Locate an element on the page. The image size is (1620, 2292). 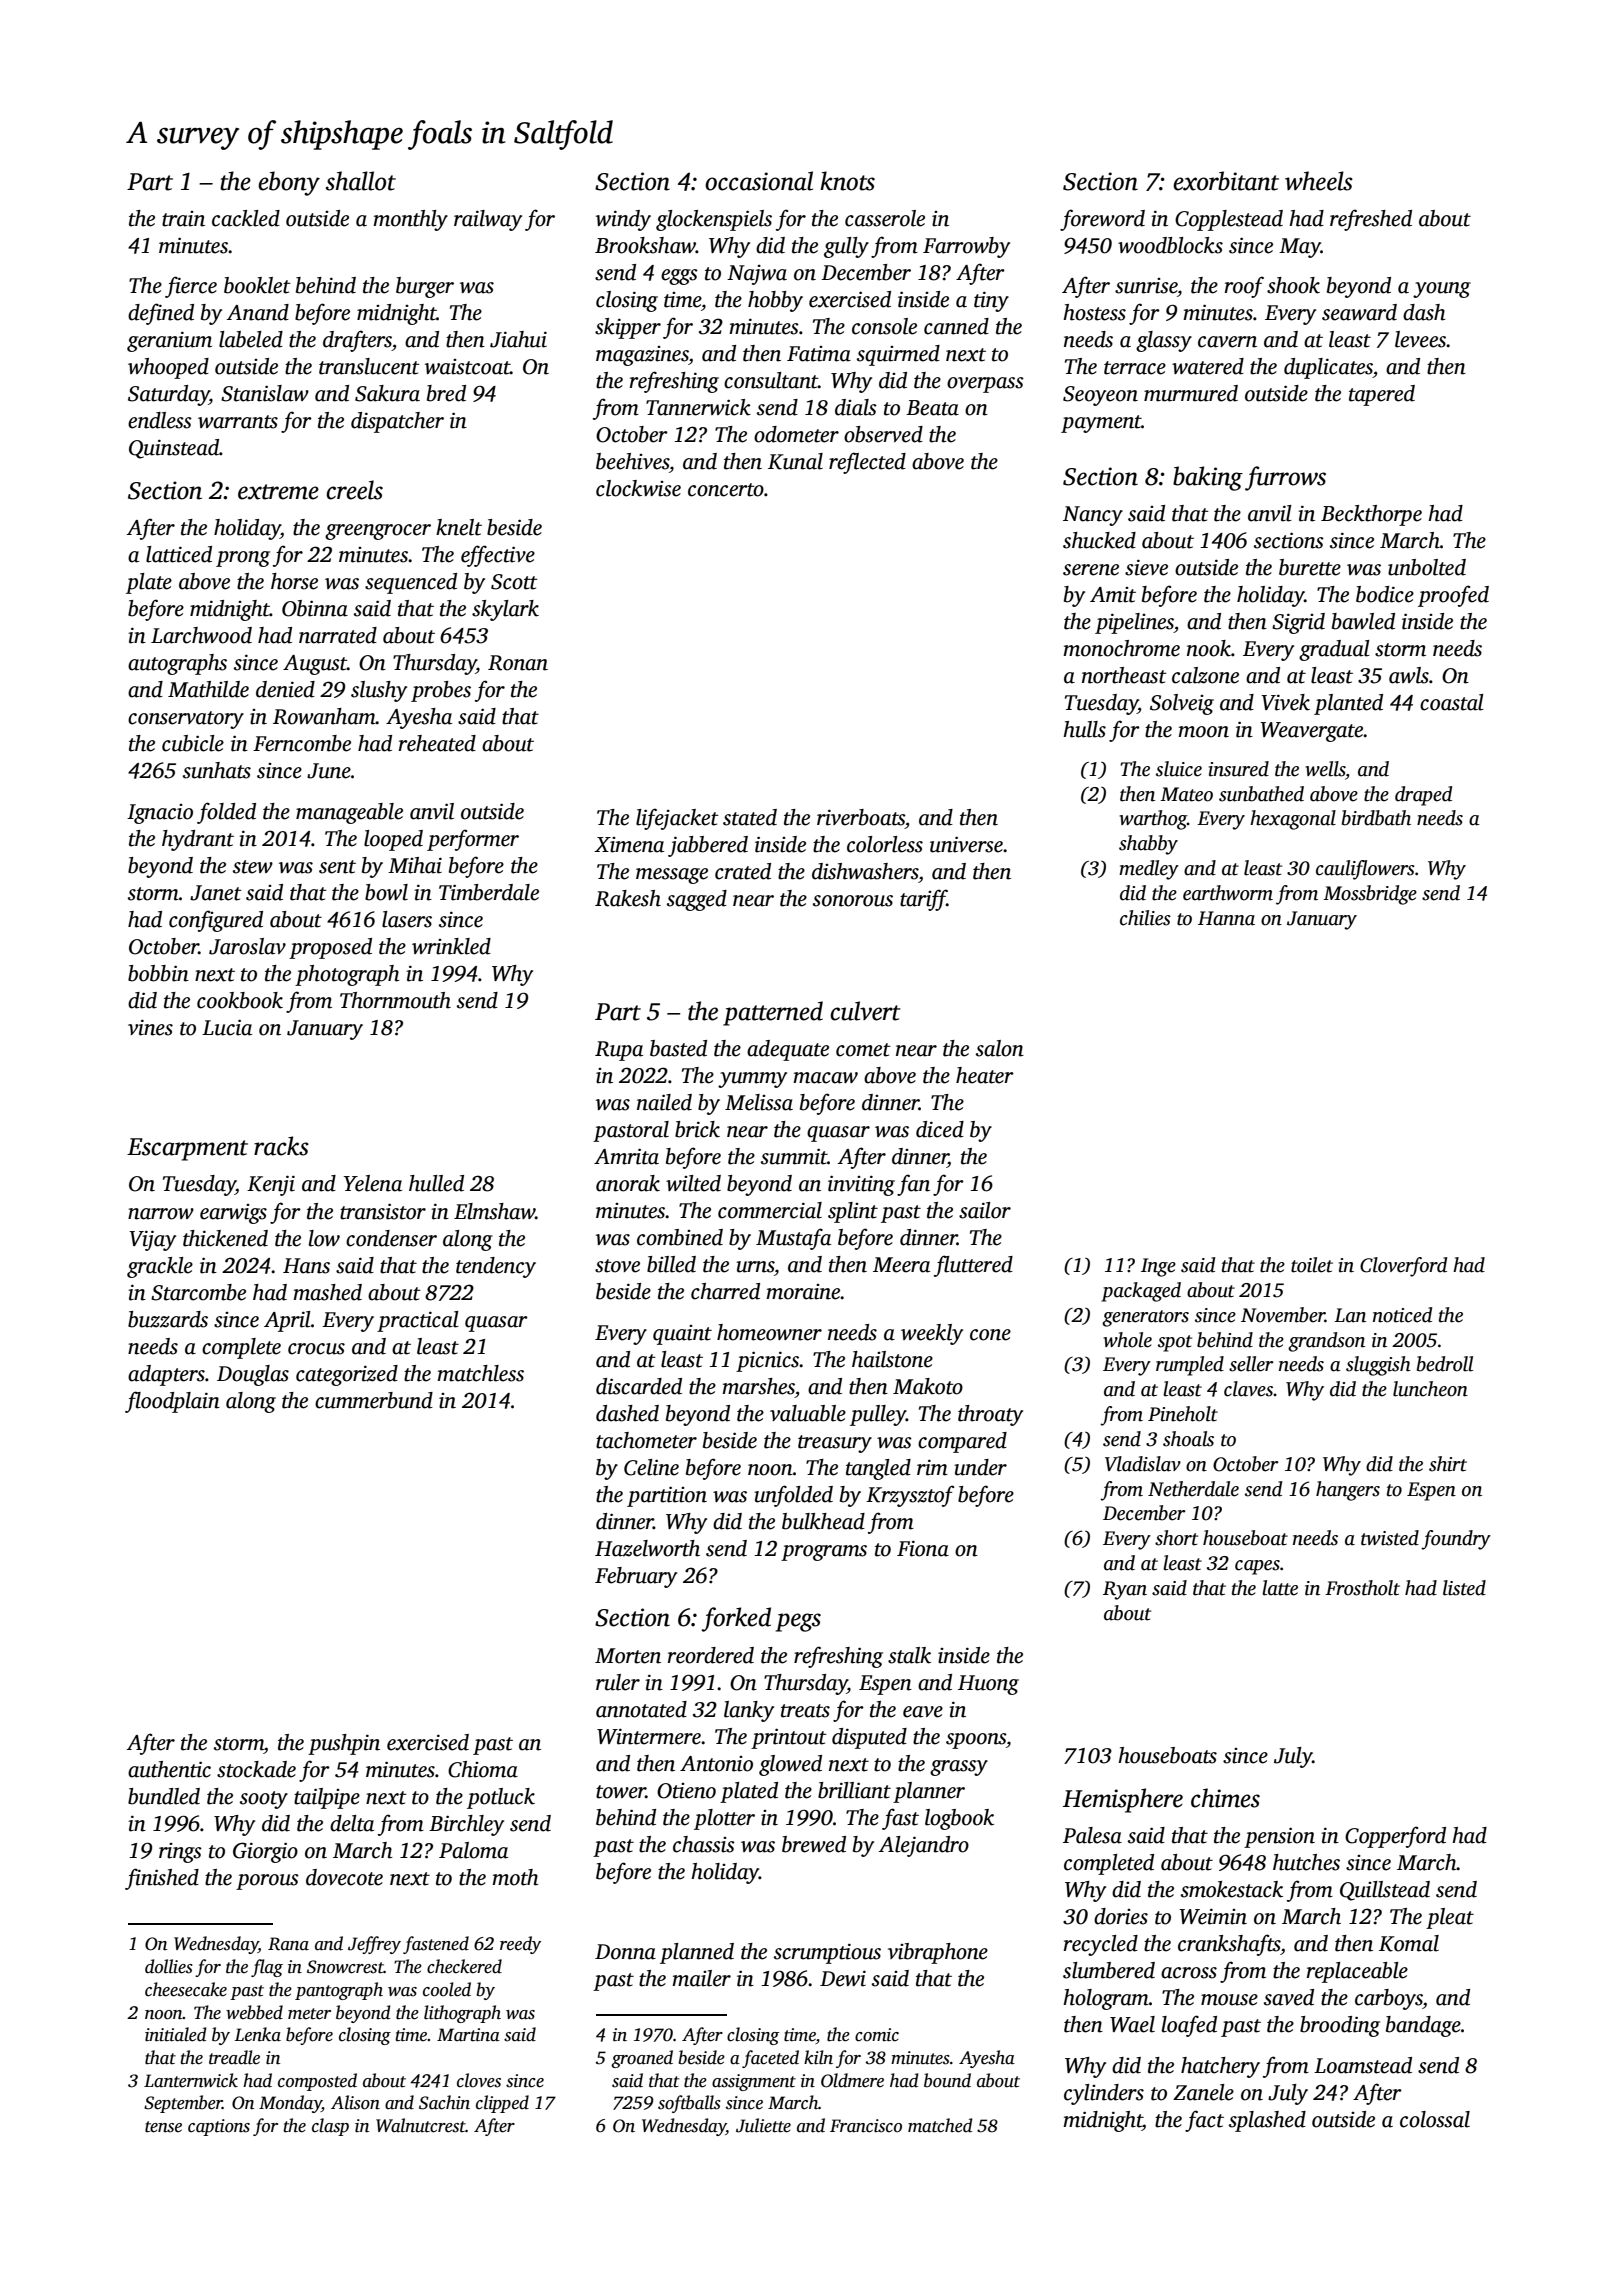
Juliette is located at coordinates (763, 2125).
